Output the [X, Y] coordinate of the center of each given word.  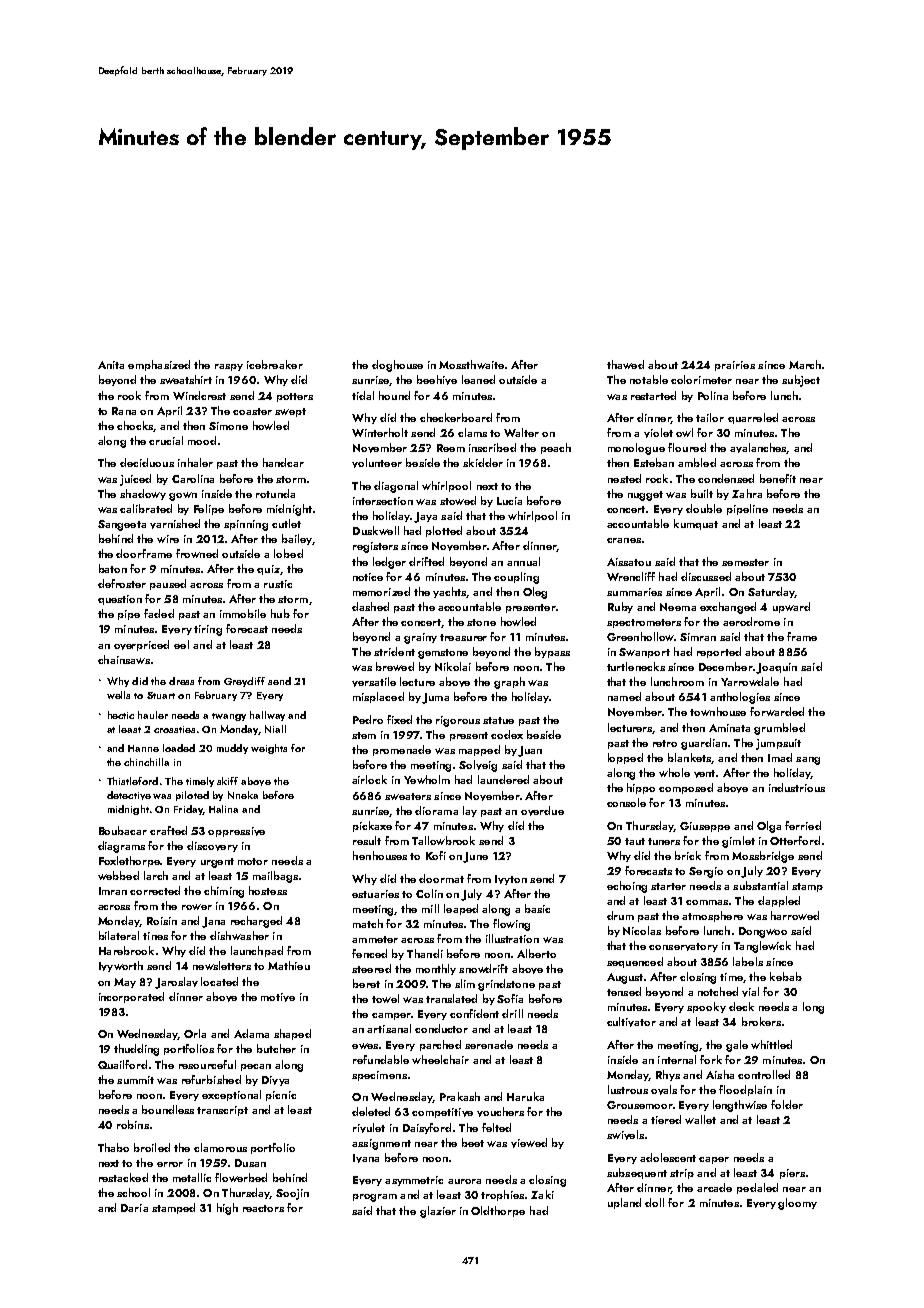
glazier [438, 1212]
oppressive [236, 832]
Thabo [113, 1147]
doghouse [397, 366]
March [805, 364]
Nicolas [642, 930]
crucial [166, 440]
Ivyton [511, 880]
